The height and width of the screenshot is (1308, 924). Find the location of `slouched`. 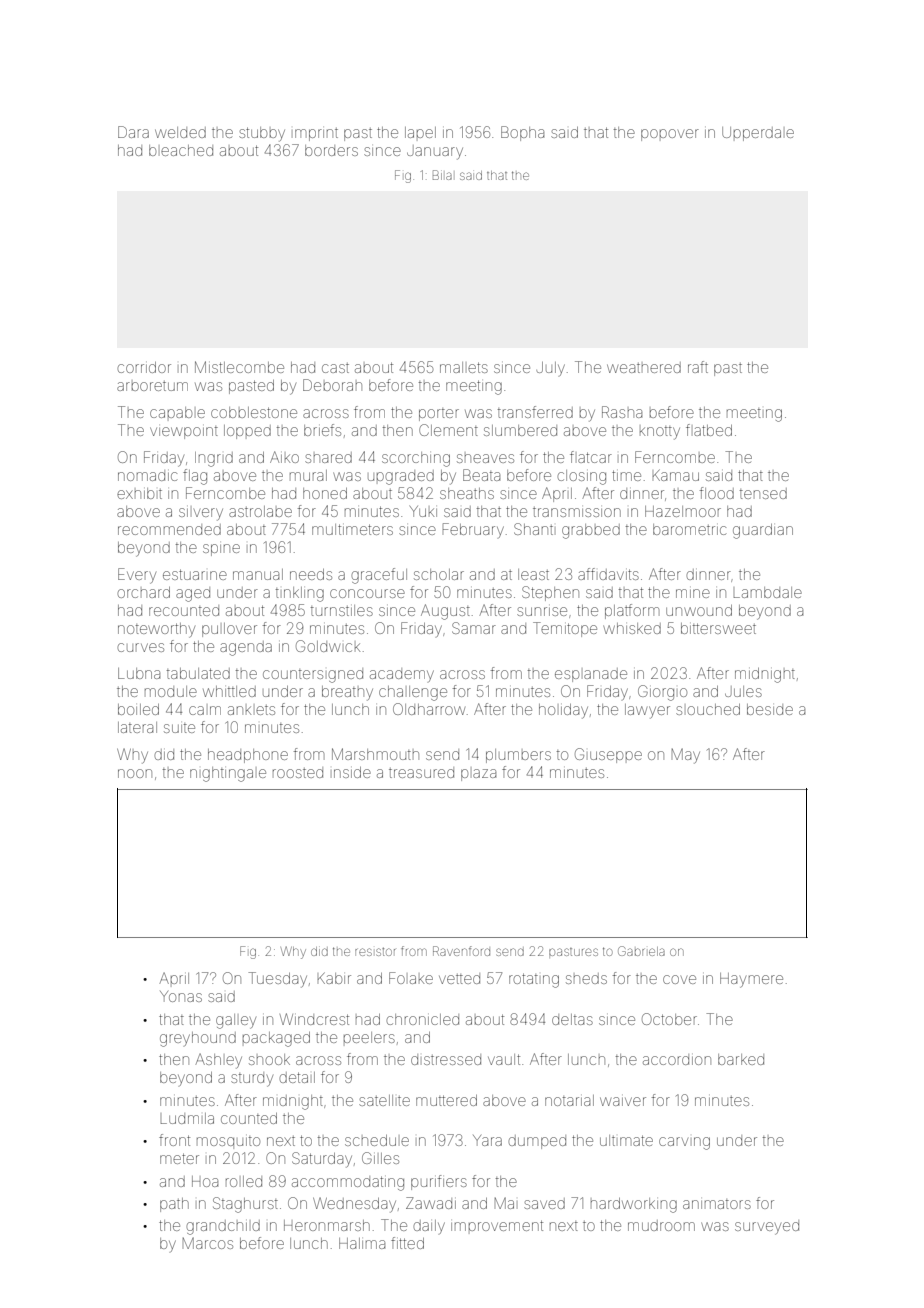

slouched is located at coordinates (708, 709).
